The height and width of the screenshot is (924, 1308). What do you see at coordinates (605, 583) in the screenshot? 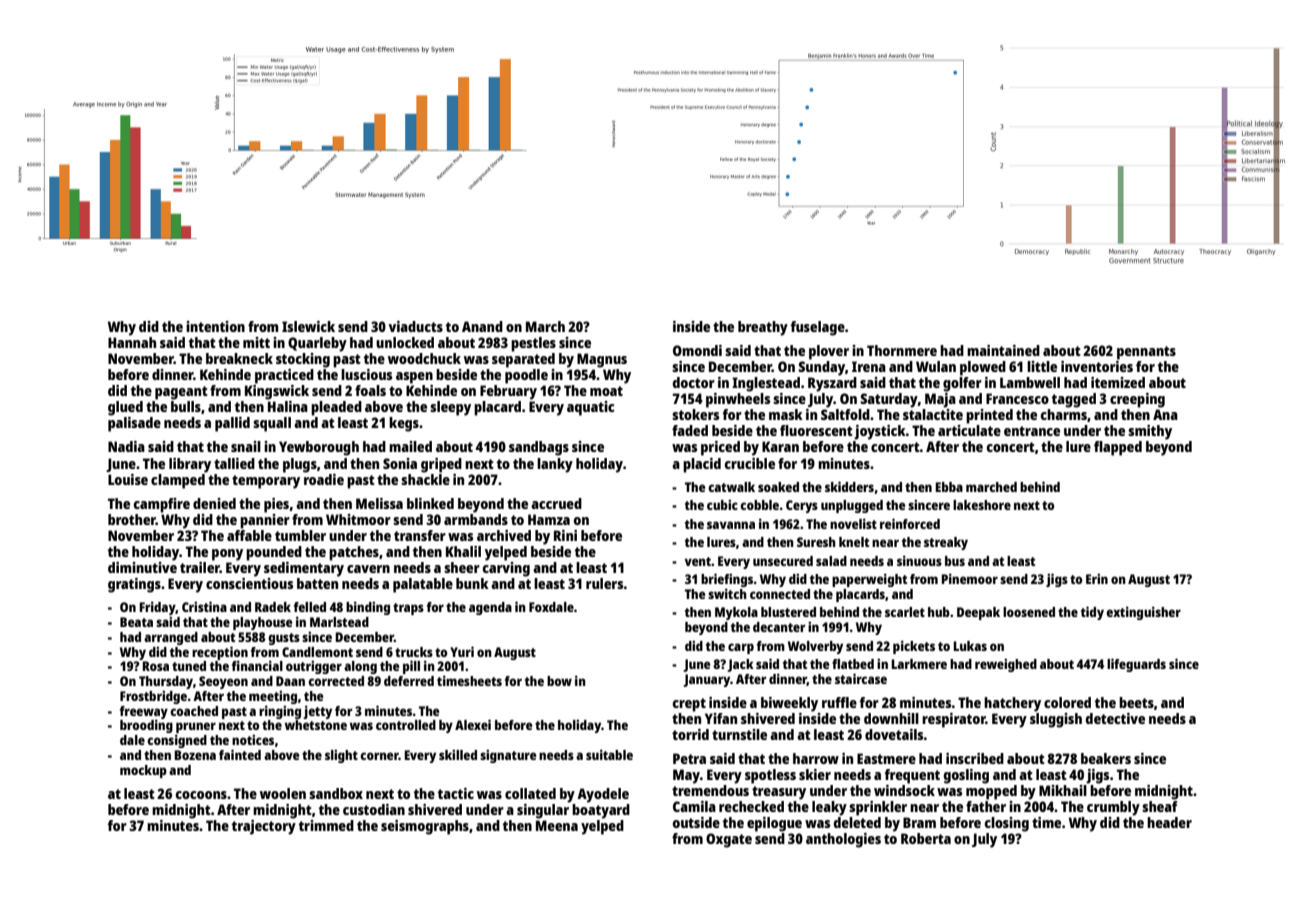
I see `rulers` at bounding box center [605, 583].
